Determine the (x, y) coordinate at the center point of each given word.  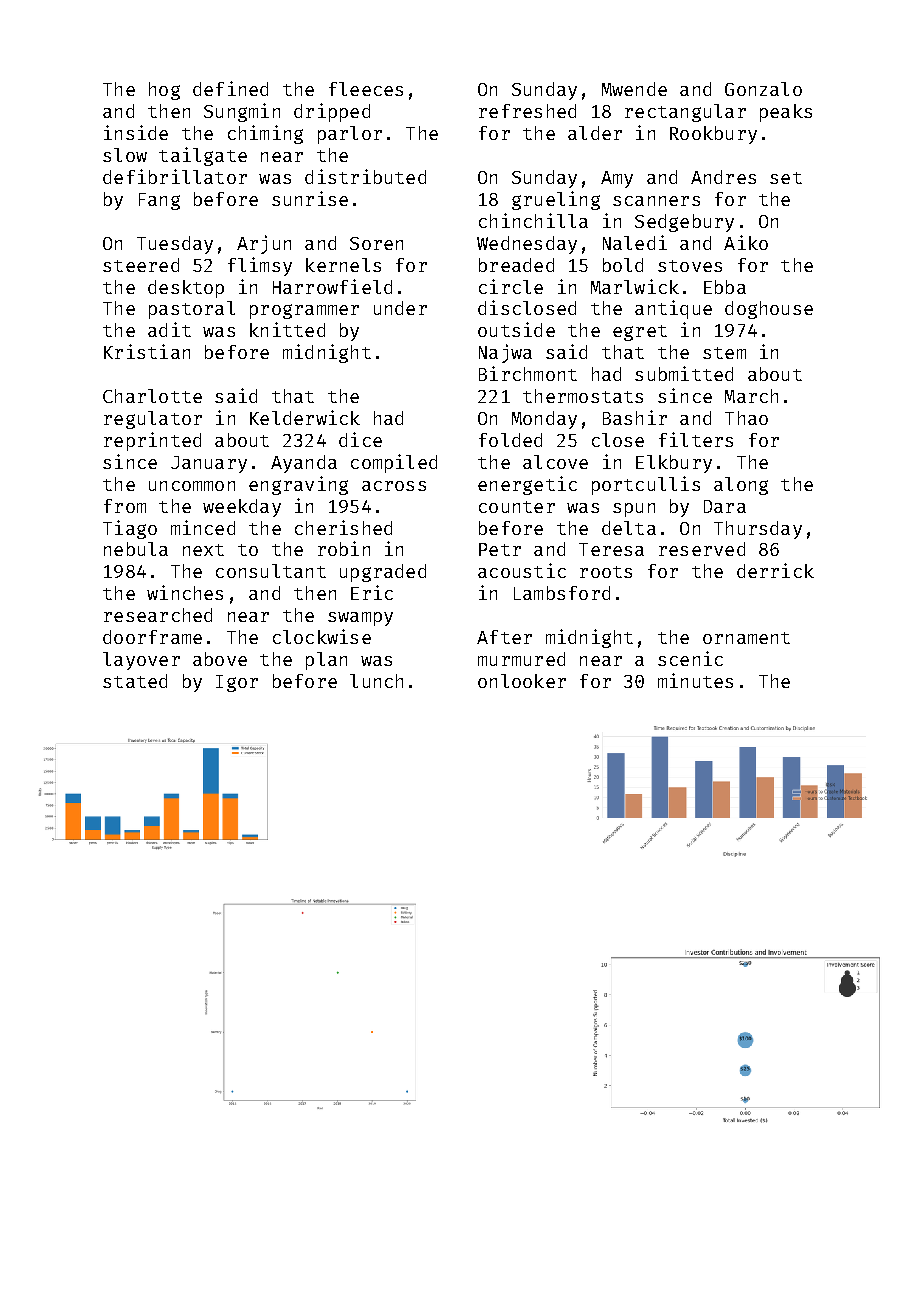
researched (158, 615)
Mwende (634, 89)
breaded (516, 265)
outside (516, 329)
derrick (775, 570)
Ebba (725, 287)
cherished (343, 527)
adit (169, 329)
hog (164, 91)
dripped (332, 112)
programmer (304, 311)
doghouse (769, 310)
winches (185, 592)
